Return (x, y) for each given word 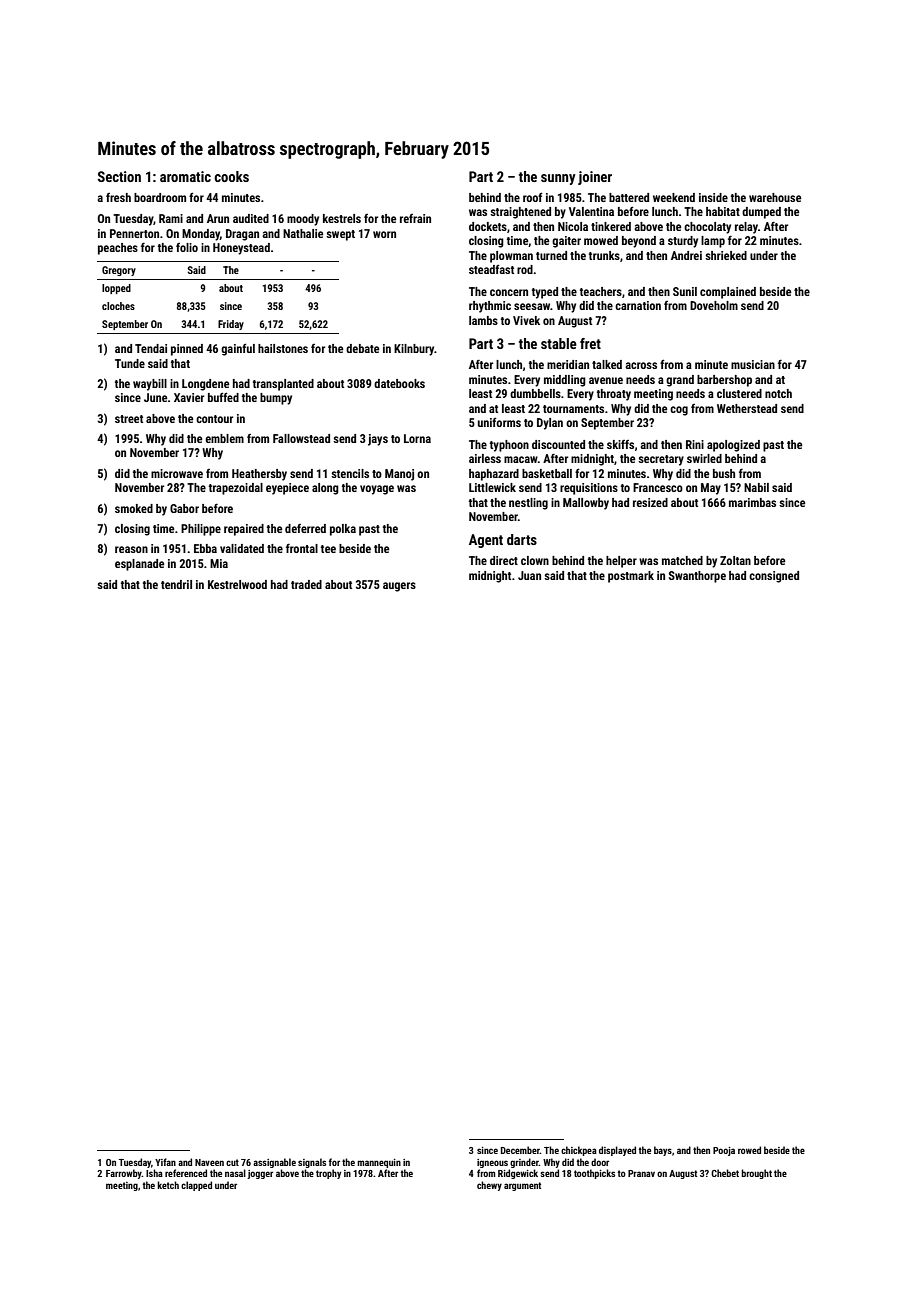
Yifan (165, 1162)
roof (533, 197)
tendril (176, 584)
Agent (486, 541)
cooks (231, 176)
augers (399, 587)
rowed (749, 1150)
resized (650, 502)
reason (131, 549)
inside (713, 197)
